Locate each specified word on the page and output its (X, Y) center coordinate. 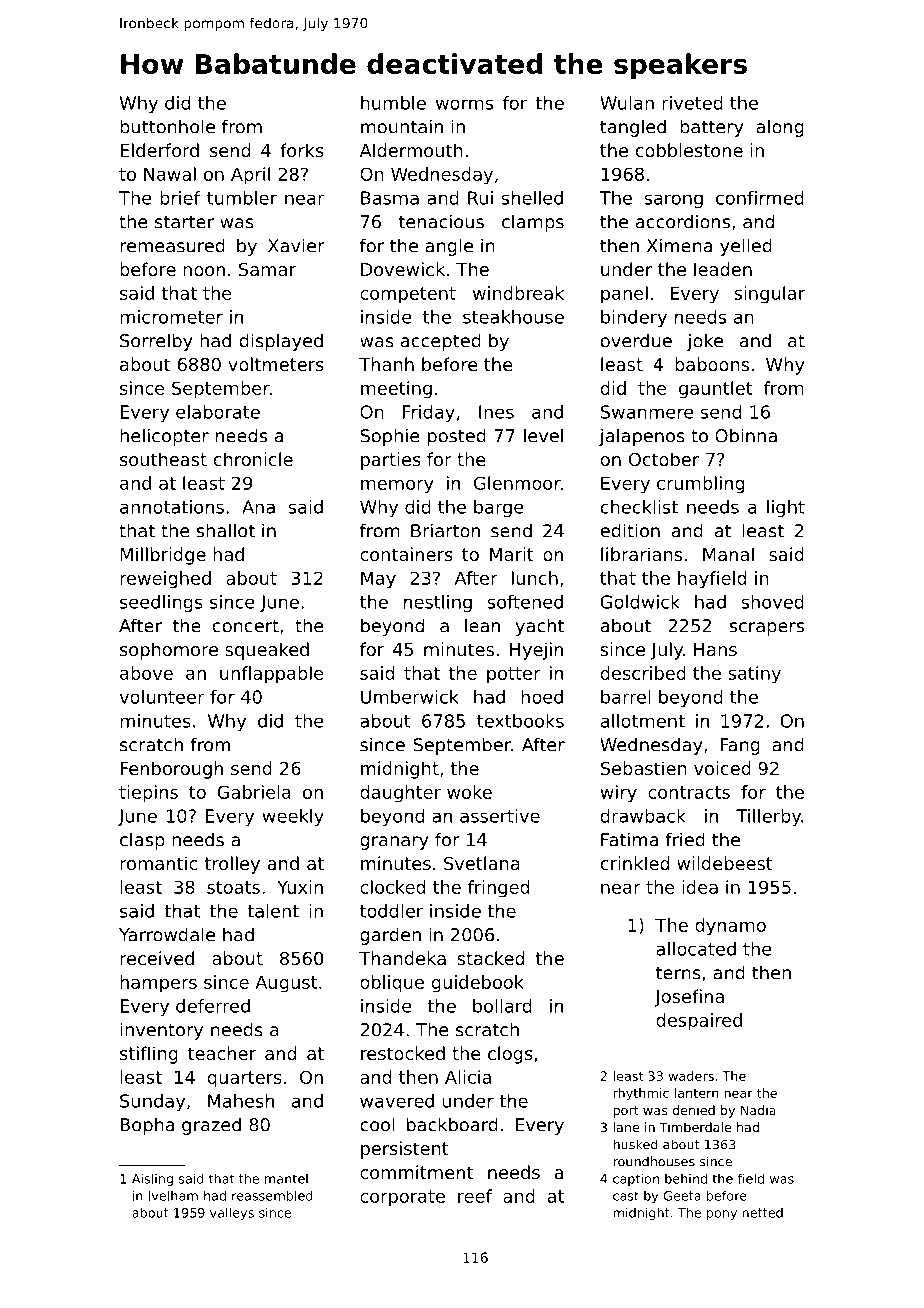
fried (685, 839)
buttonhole (167, 126)
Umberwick (410, 697)
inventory (161, 1031)
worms (464, 104)
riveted (692, 103)
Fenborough (171, 770)
